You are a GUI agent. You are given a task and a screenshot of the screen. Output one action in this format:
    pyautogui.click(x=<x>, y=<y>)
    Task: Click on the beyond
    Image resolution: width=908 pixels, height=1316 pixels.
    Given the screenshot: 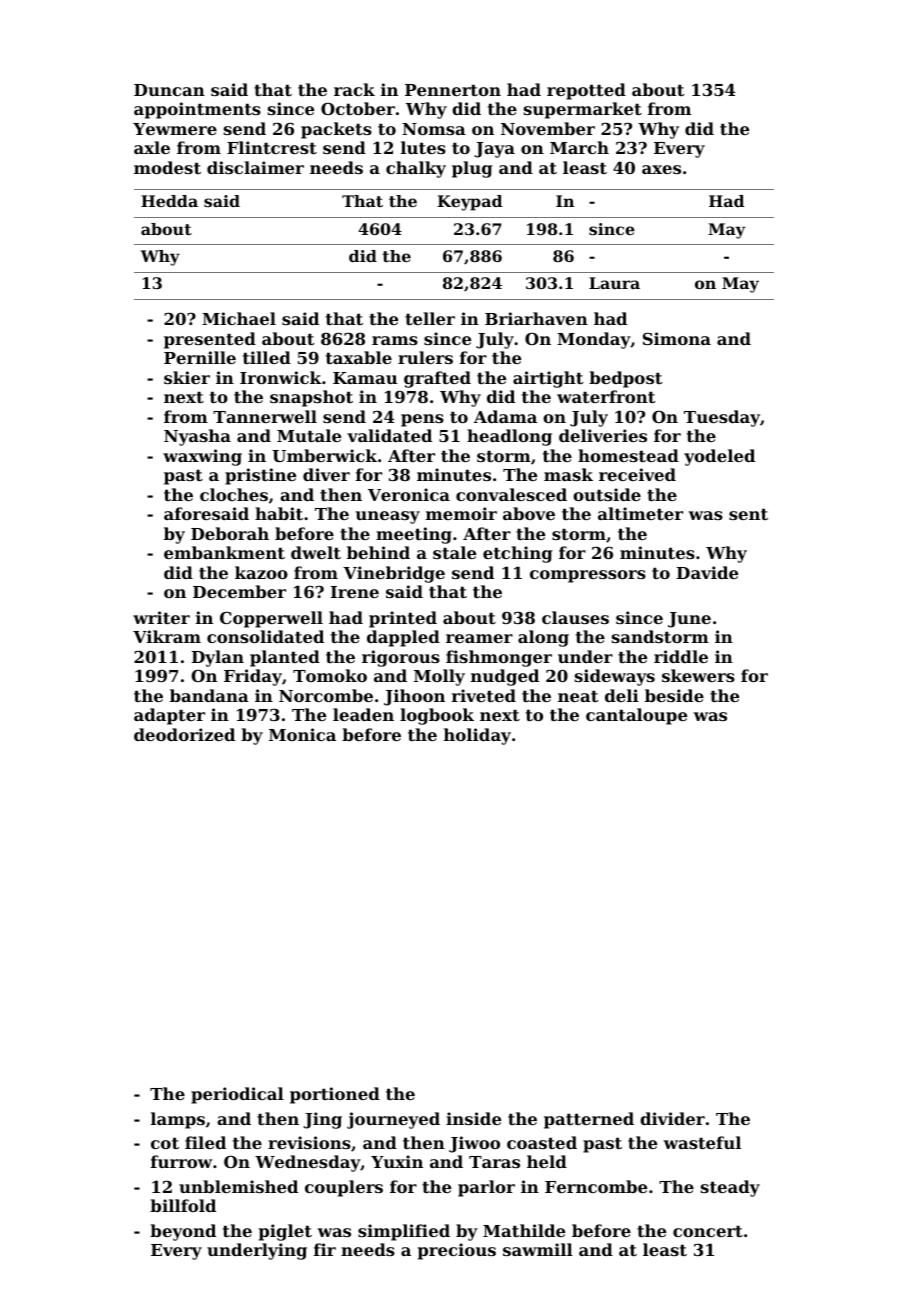 What is the action you would take?
    pyautogui.click(x=183, y=1232)
